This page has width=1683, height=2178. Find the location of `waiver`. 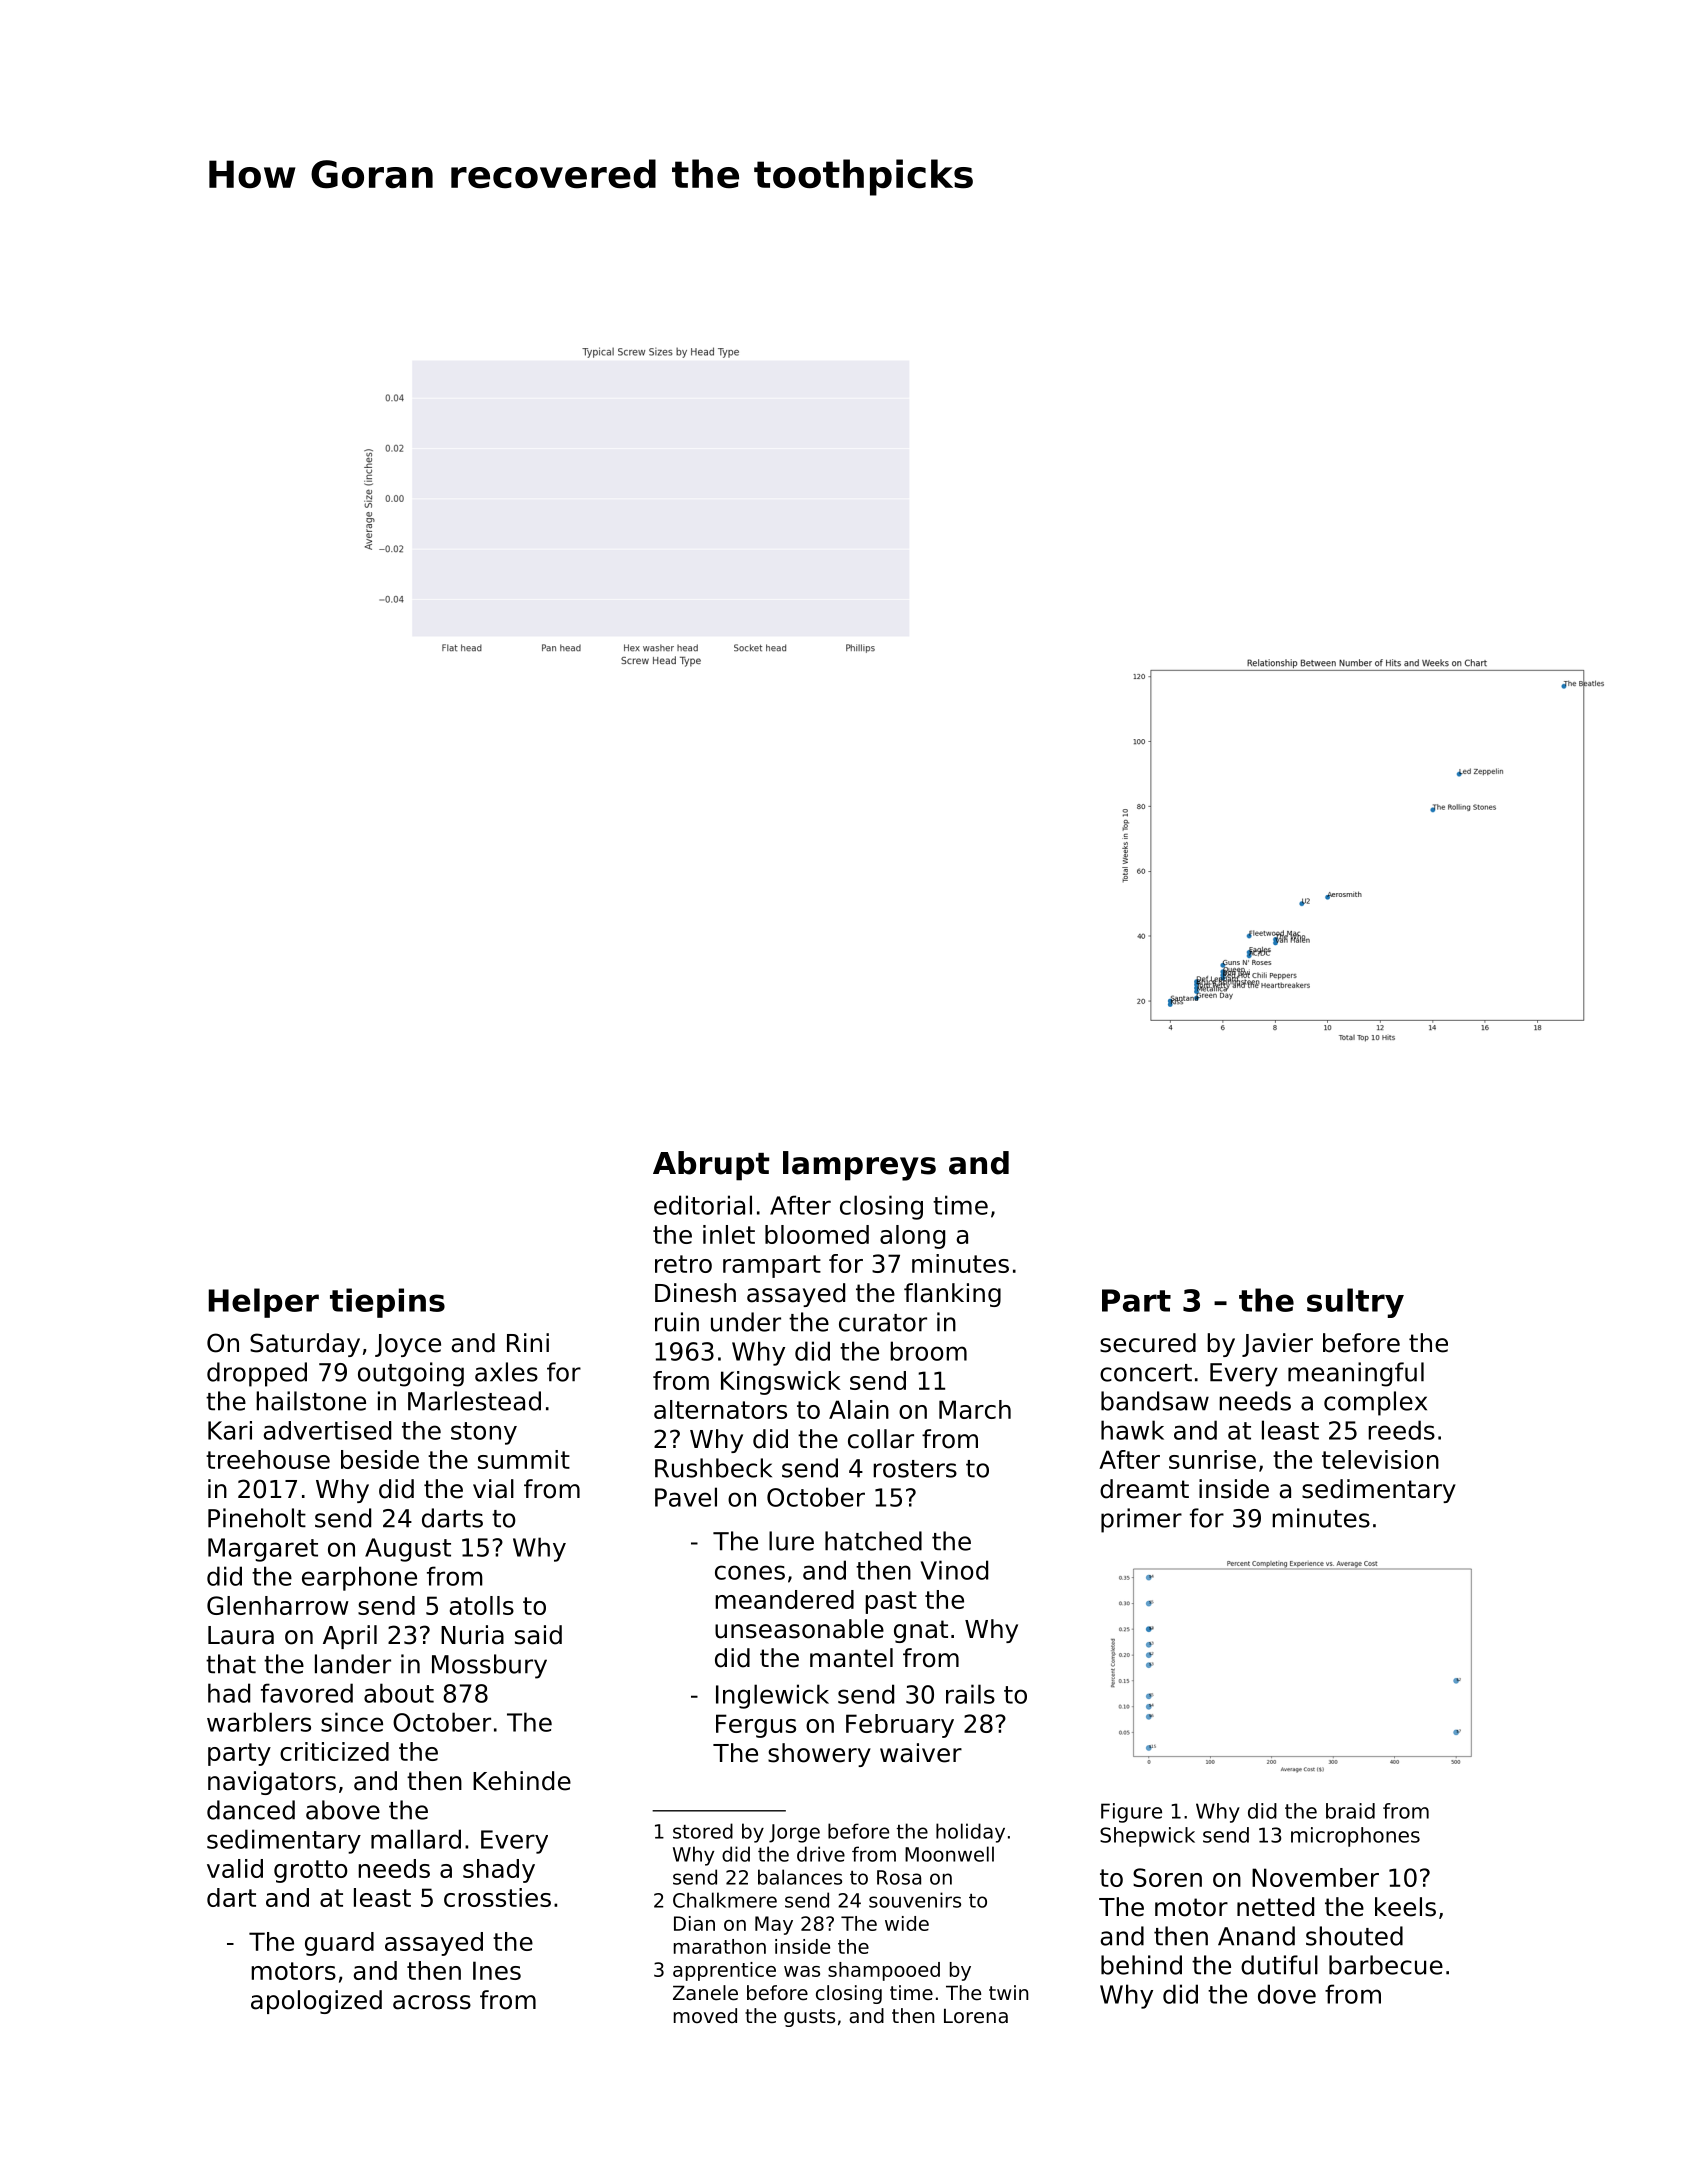

waiver is located at coordinates (921, 1753).
